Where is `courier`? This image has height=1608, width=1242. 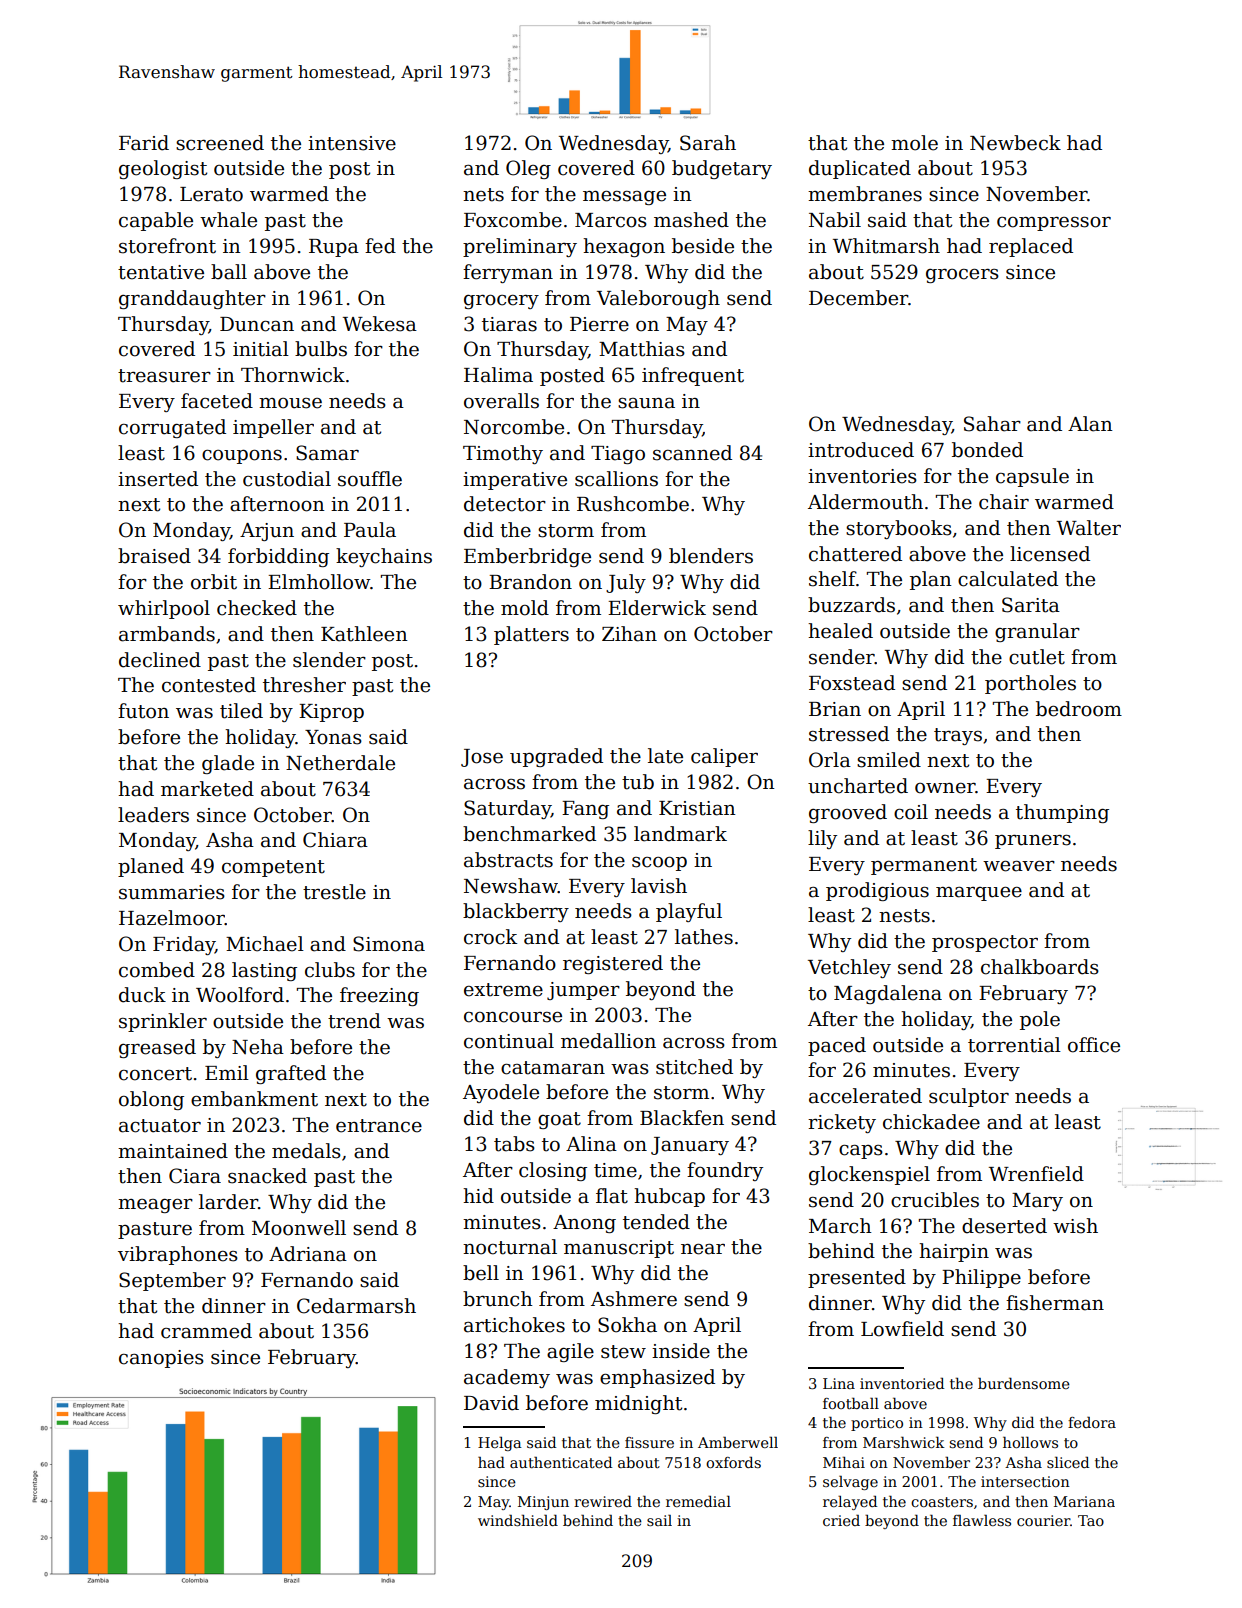
courier is located at coordinates (1043, 1520).
